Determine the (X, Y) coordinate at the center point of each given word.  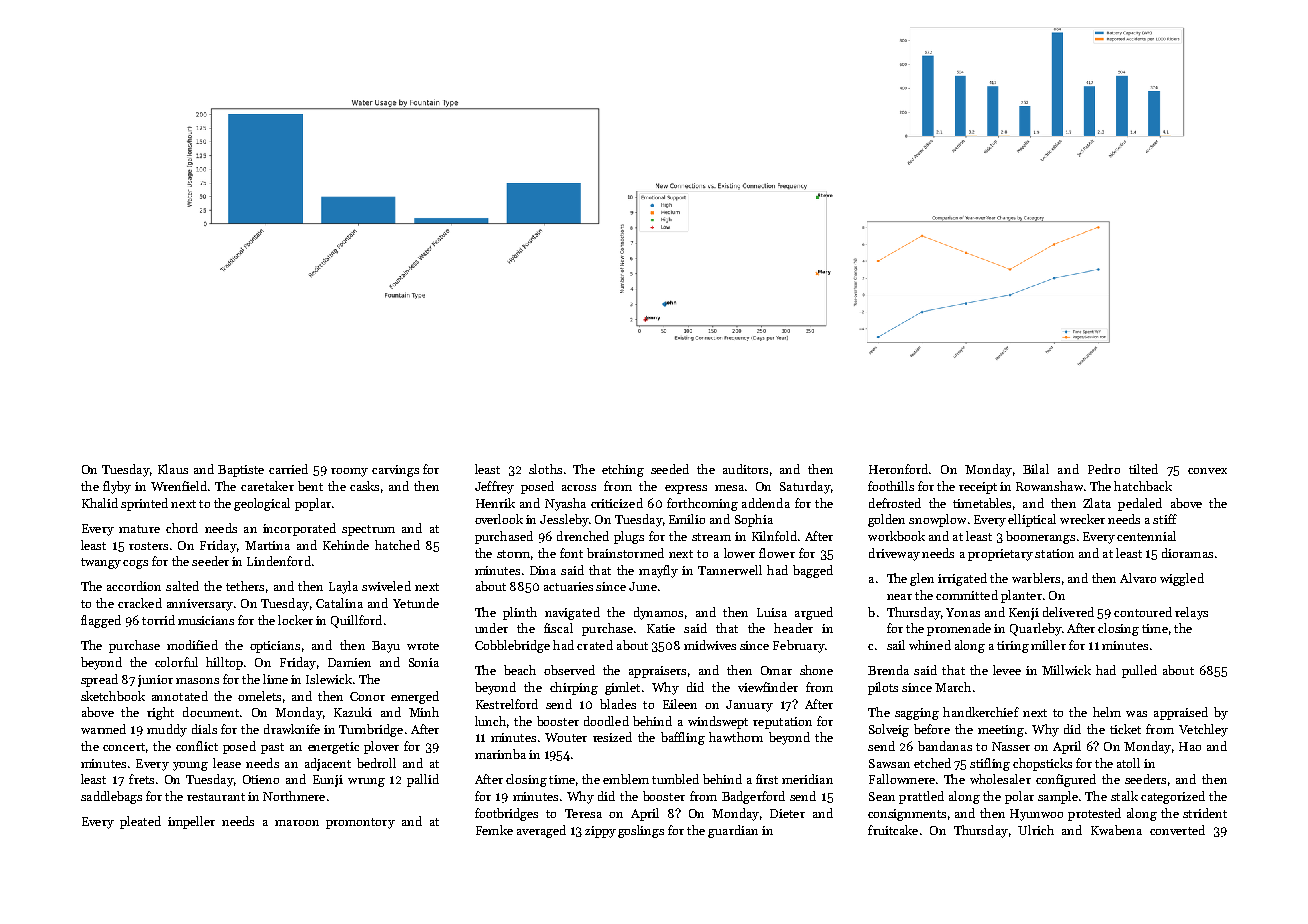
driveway (894, 554)
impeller (191, 822)
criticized (617, 503)
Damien (349, 662)
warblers (1036, 578)
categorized (1173, 797)
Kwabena (1116, 830)
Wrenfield (179, 486)
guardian (733, 831)
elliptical (1032, 520)
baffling (683, 738)
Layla (343, 587)
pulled (1139, 671)
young (190, 766)
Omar (776, 670)
